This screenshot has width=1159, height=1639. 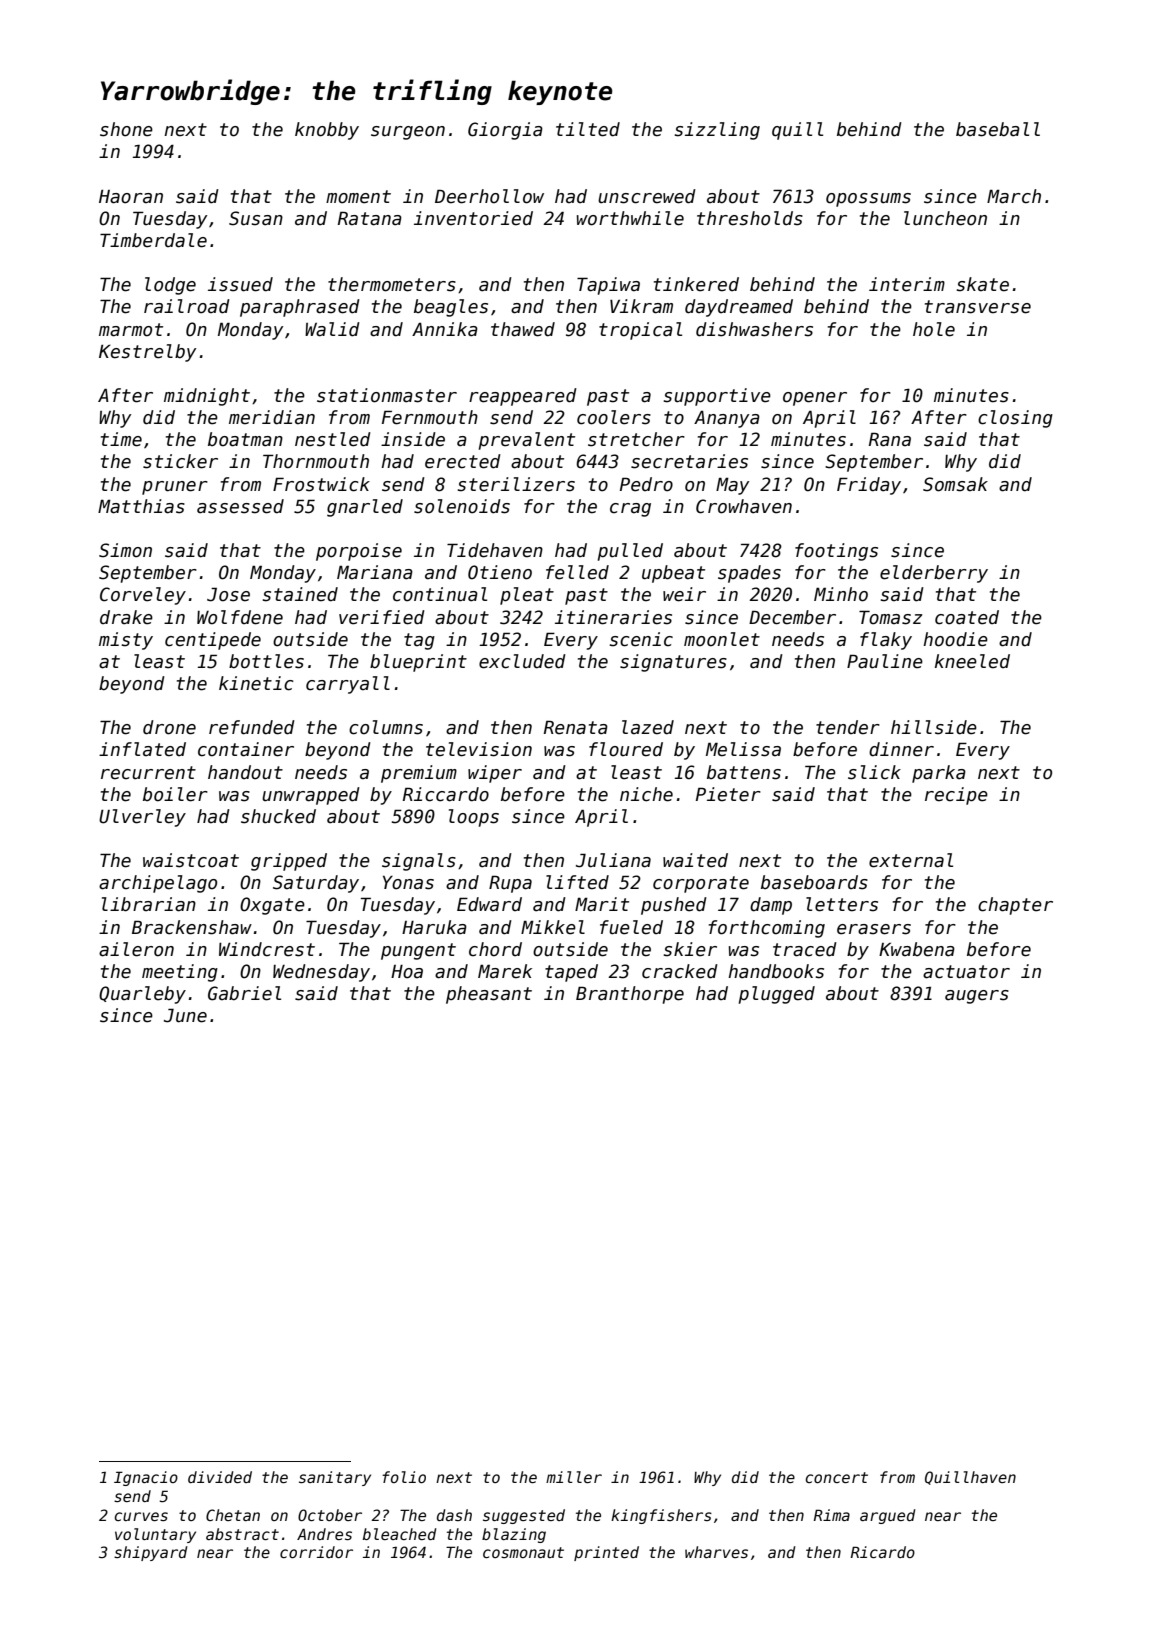 I want to click on wharves, so click(x=716, y=1552).
